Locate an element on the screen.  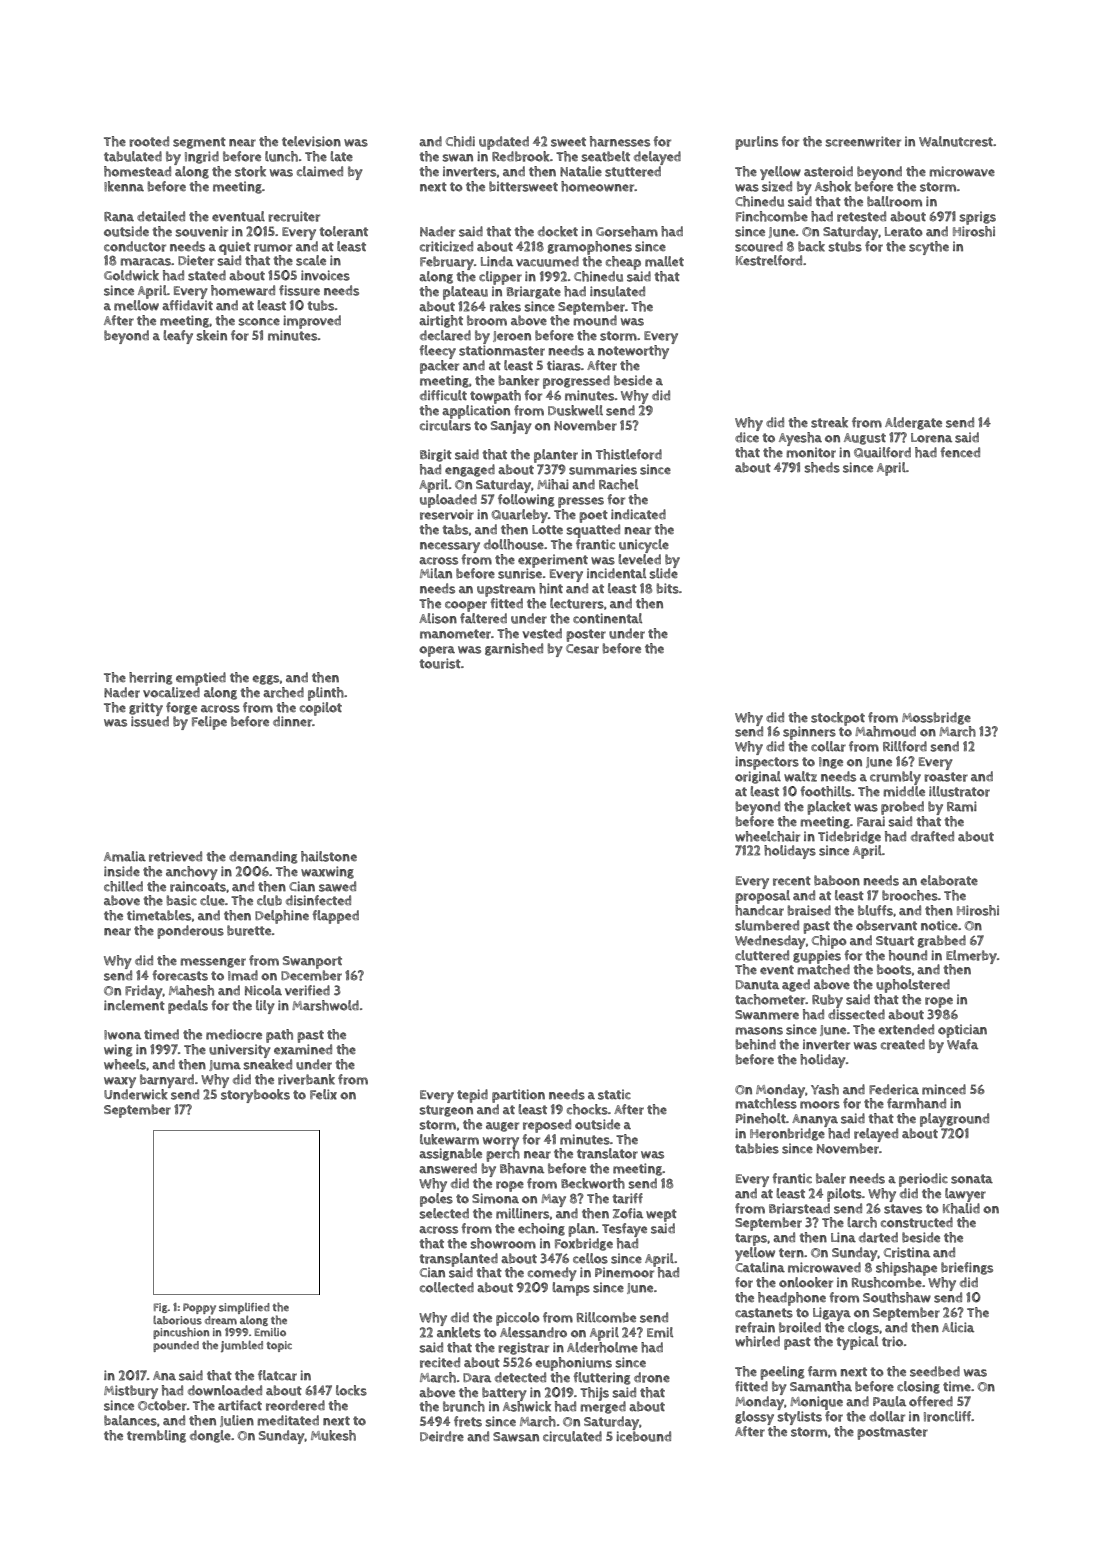
static is located at coordinates (614, 1094).
